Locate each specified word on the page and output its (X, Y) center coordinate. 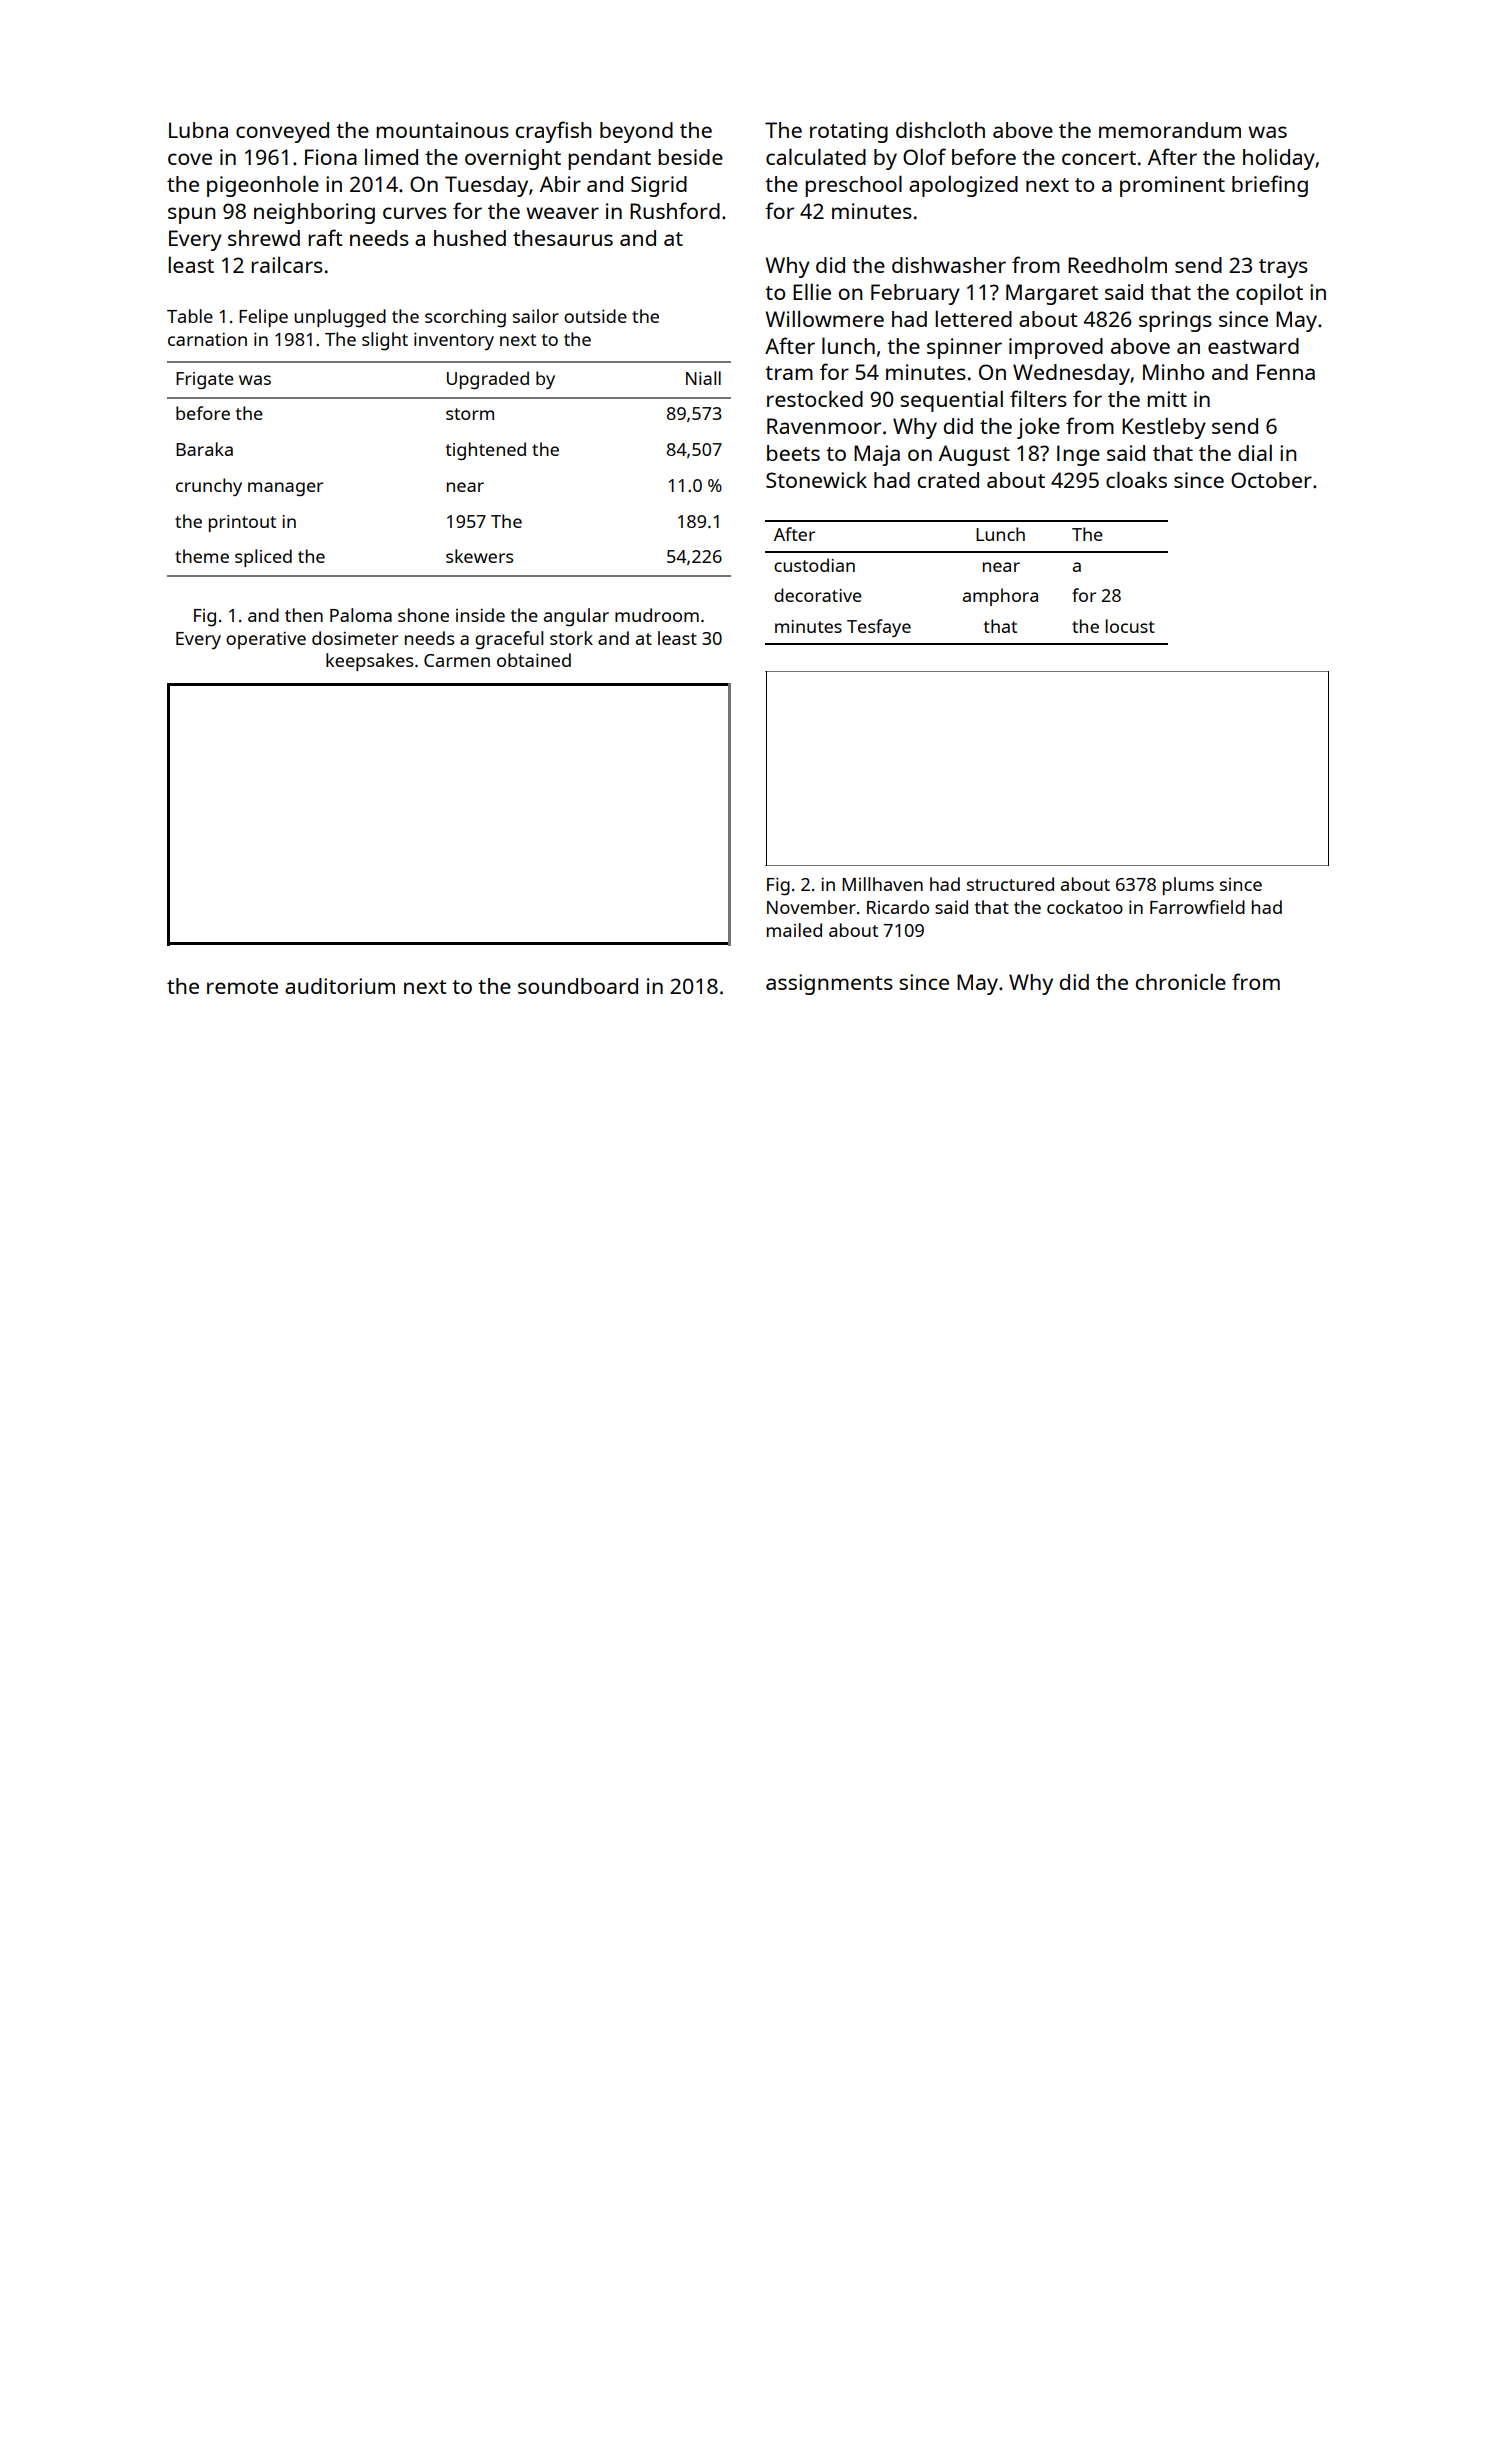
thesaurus (563, 238)
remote (242, 987)
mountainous (442, 130)
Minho (1173, 372)
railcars (287, 264)
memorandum (1170, 130)
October (1271, 480)
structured (1010, 884)
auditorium (340, 986)
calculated (816, 156)
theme (202, 556)
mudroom (657, 615)
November (811, 907)
